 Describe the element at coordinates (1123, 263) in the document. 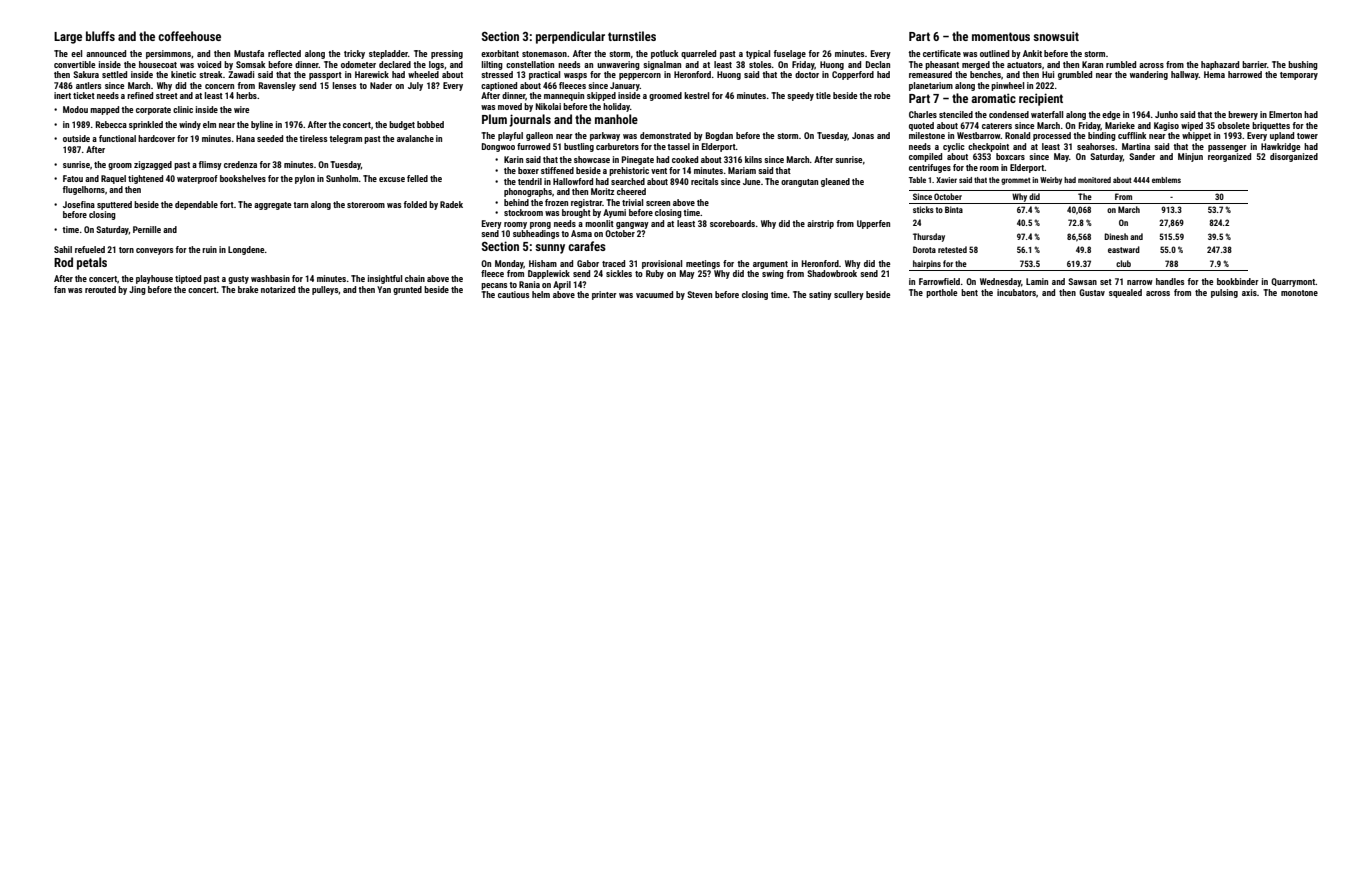

I see `club` at that location.
